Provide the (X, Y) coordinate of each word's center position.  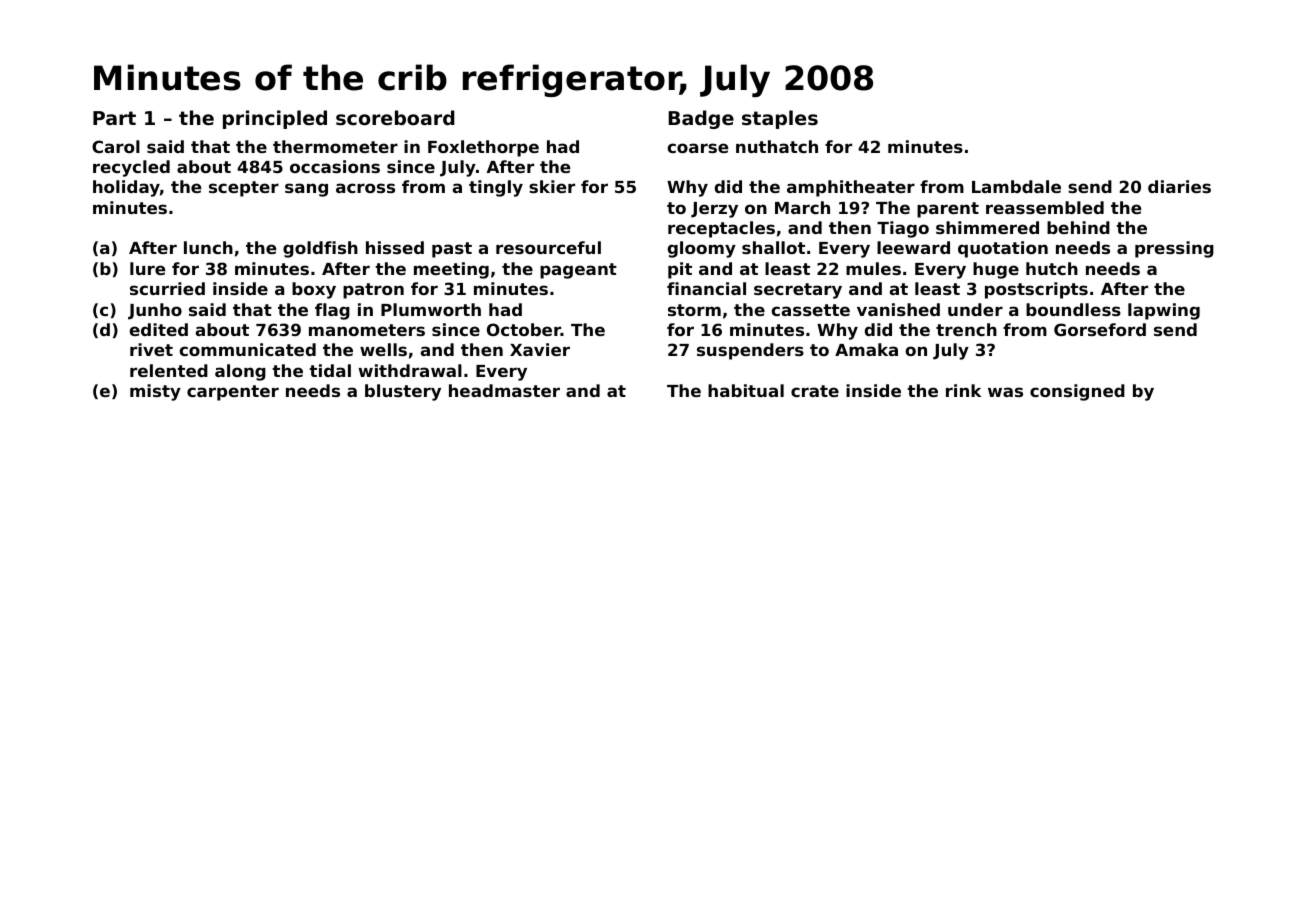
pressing (1174, 249)
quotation (1003, 249)
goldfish (320, 249)
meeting (451, 270)
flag (332, 311)
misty (155, 392)
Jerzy (714, 210)
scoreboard (395, 117)
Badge (701, 119)
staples (780, 119)
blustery (403, 392)
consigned (1077, 392)
